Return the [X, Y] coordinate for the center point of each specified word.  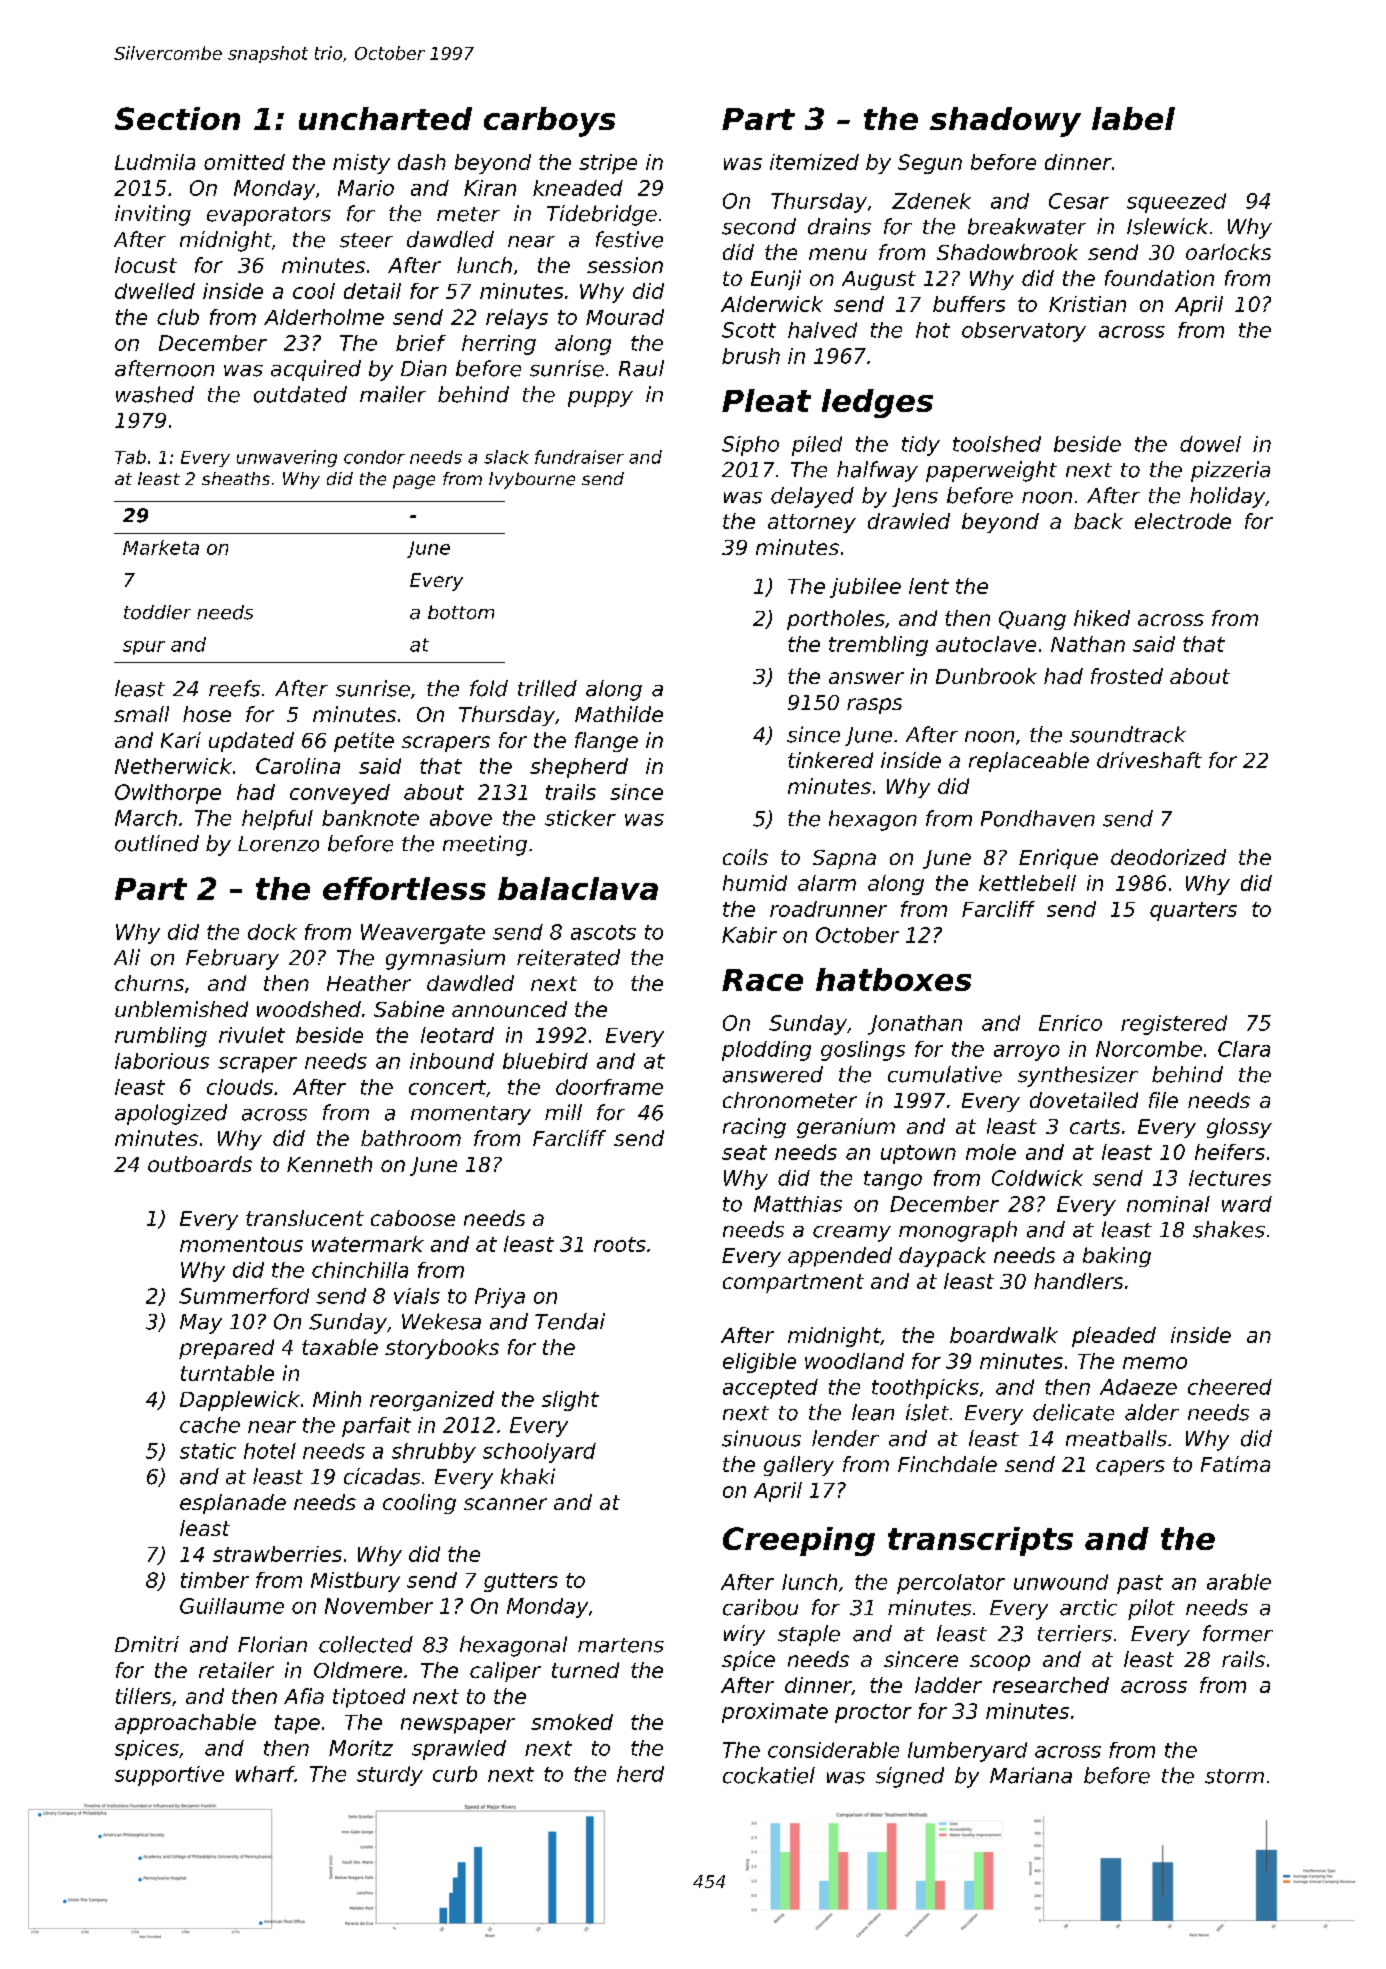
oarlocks [1228, 252]
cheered [1230, 1387]
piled [817, 446]
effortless [404, 888]
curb [455, 1774]
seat [744, 1152]
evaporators [269, 216]
